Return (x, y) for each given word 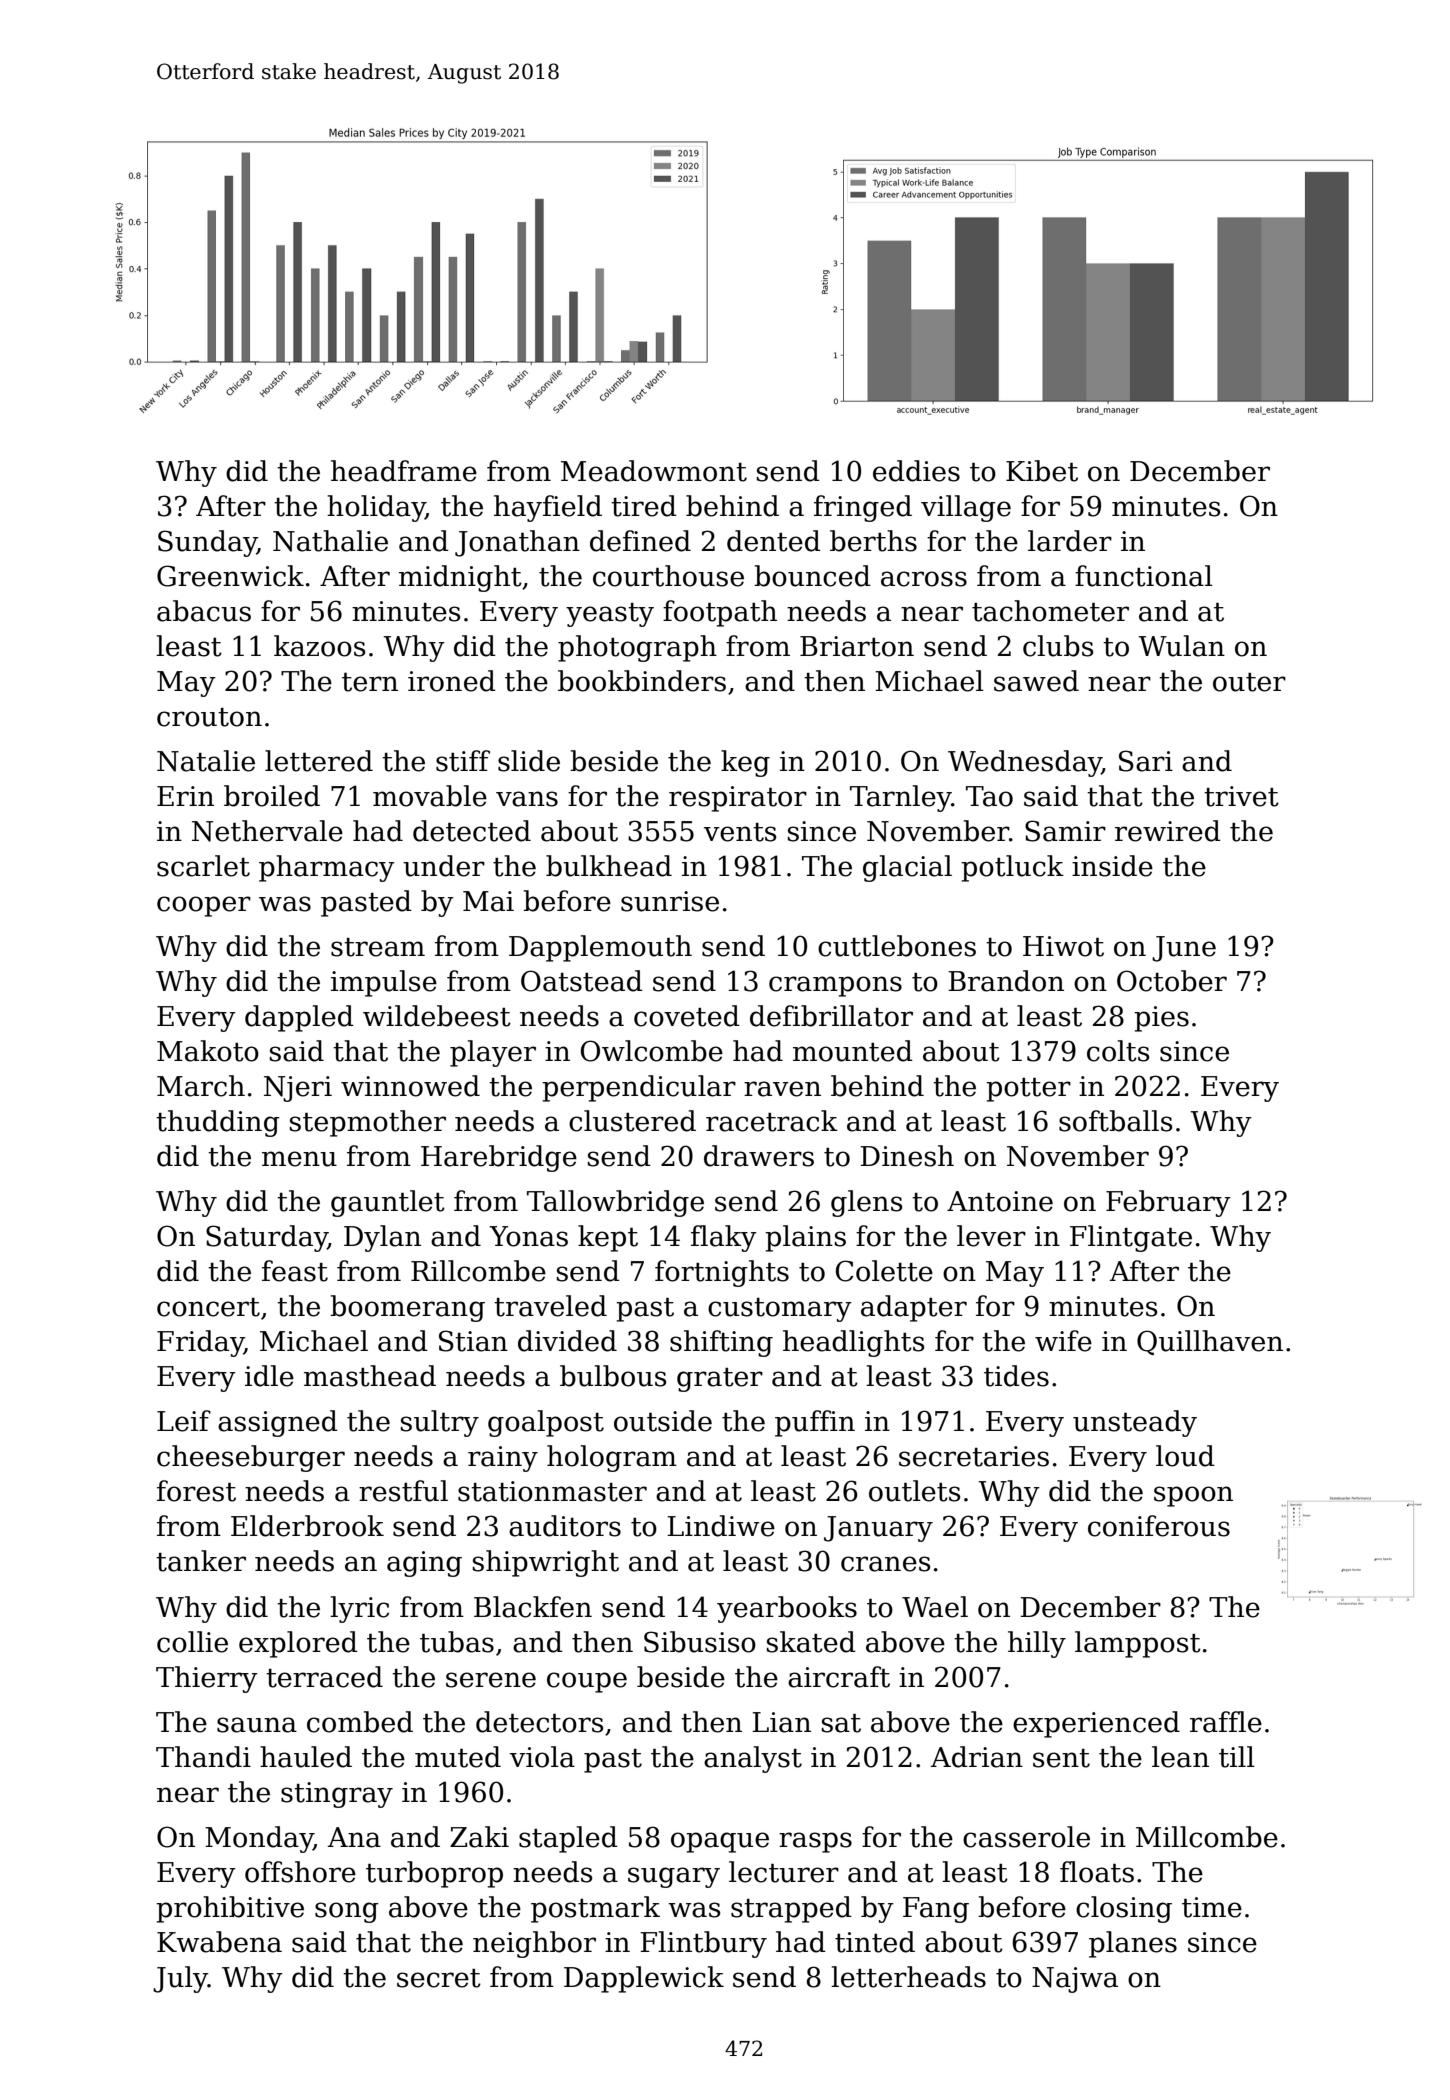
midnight (460, 578)
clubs (1058, 646)
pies (1161, 1019)
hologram (612, 1458)
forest (196, 1491)
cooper (204, 906)
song (347, 1912)
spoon (1193, 1496)
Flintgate (1131, 1238)
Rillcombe (478, 1271)
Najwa (1075, 1980)
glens (866, 1203)
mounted (853, 1051)
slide (529, 761)
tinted (875, 1942)
